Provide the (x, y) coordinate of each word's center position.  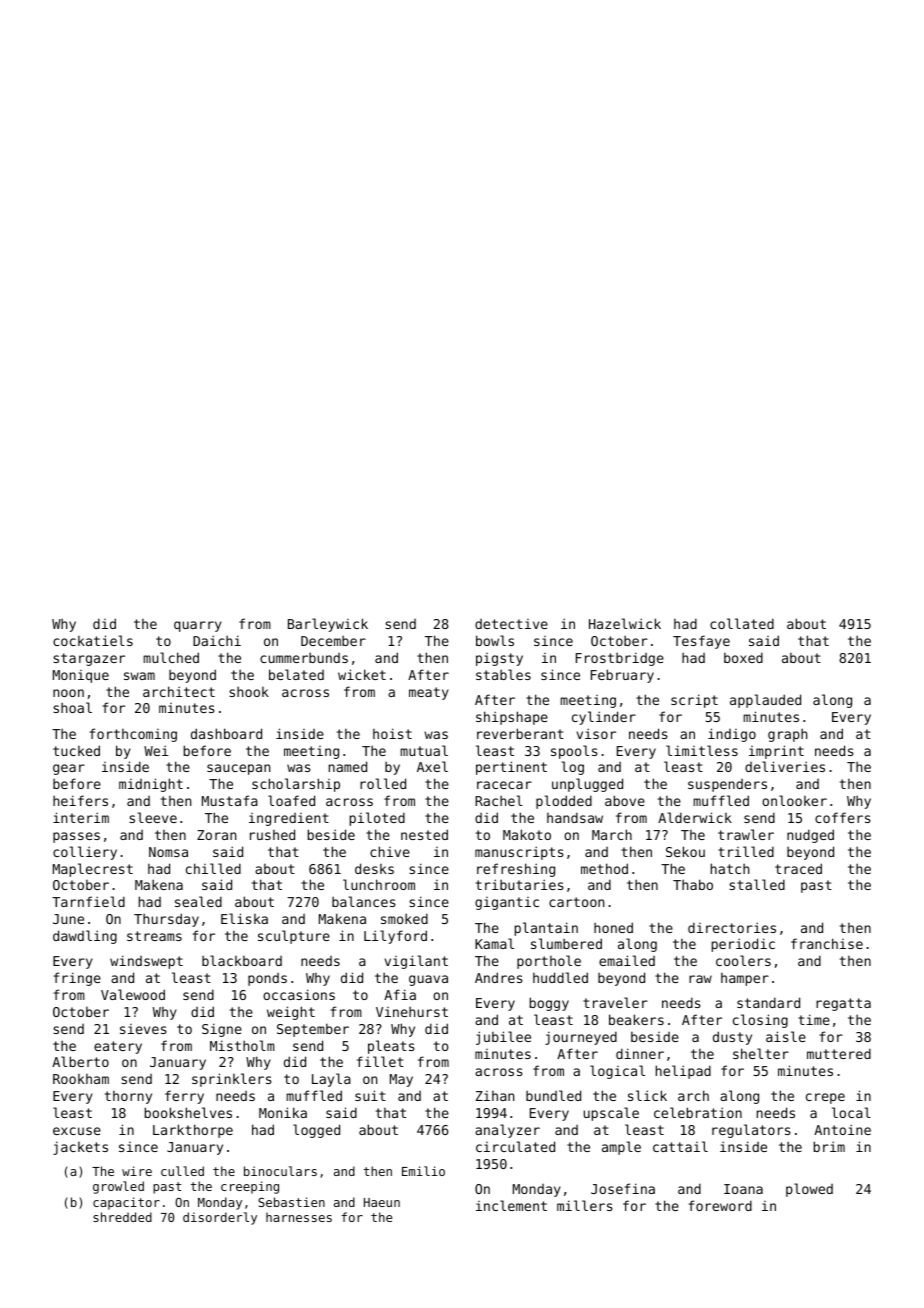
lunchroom (379, 884)
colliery (85, 853)
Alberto (80, 1061)
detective (511, 624)
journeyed (581, 1038)
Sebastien (291, 1202)
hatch (730, 868)
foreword (720, 1205)
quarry (198, 626)
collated (742, 623)
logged (316, 1131)
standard (768, 1002)
